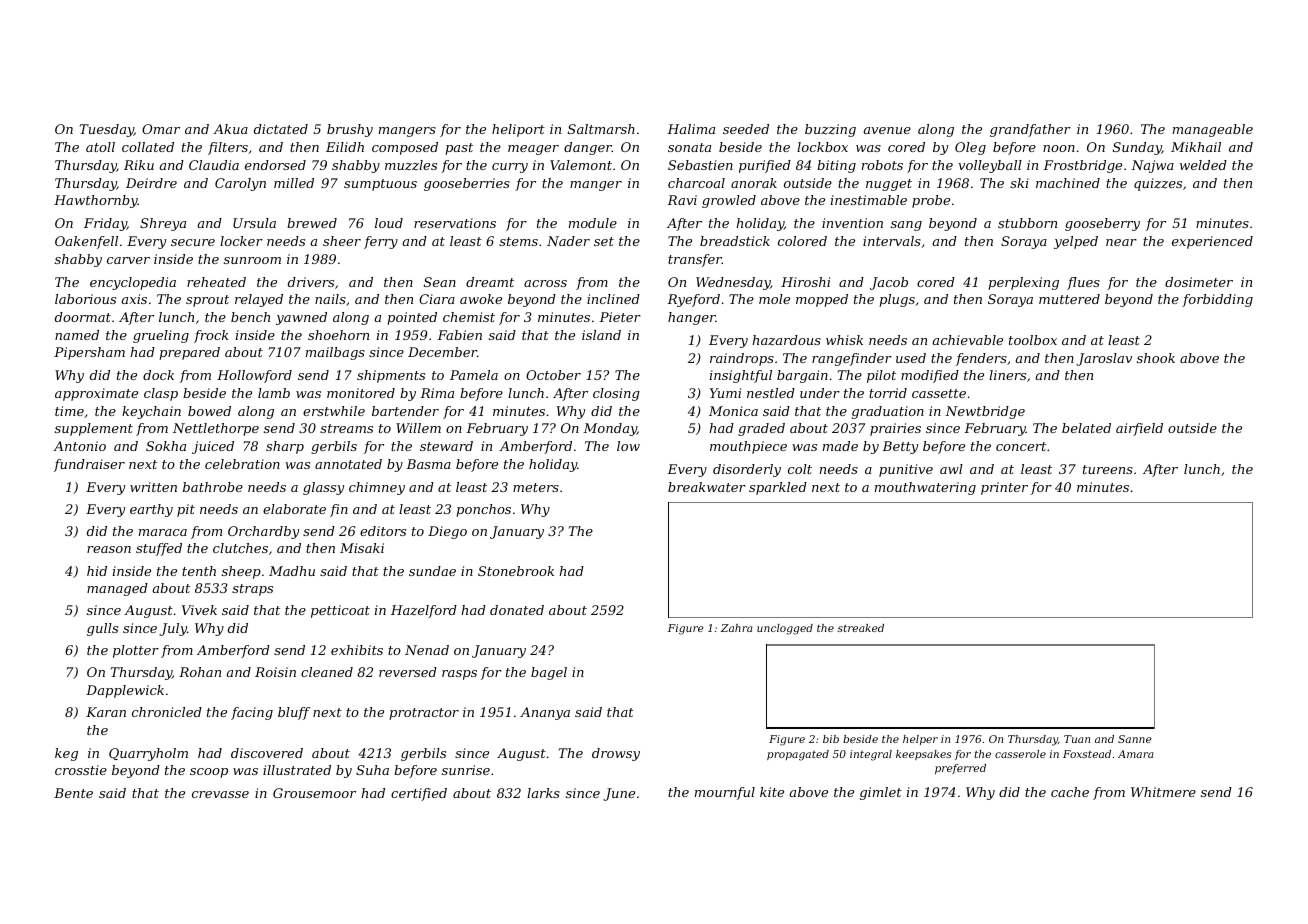 This image has height=924, width=1308. Describe the element at coordinates (861, 628) in the image. I see `streaked` at that location.
